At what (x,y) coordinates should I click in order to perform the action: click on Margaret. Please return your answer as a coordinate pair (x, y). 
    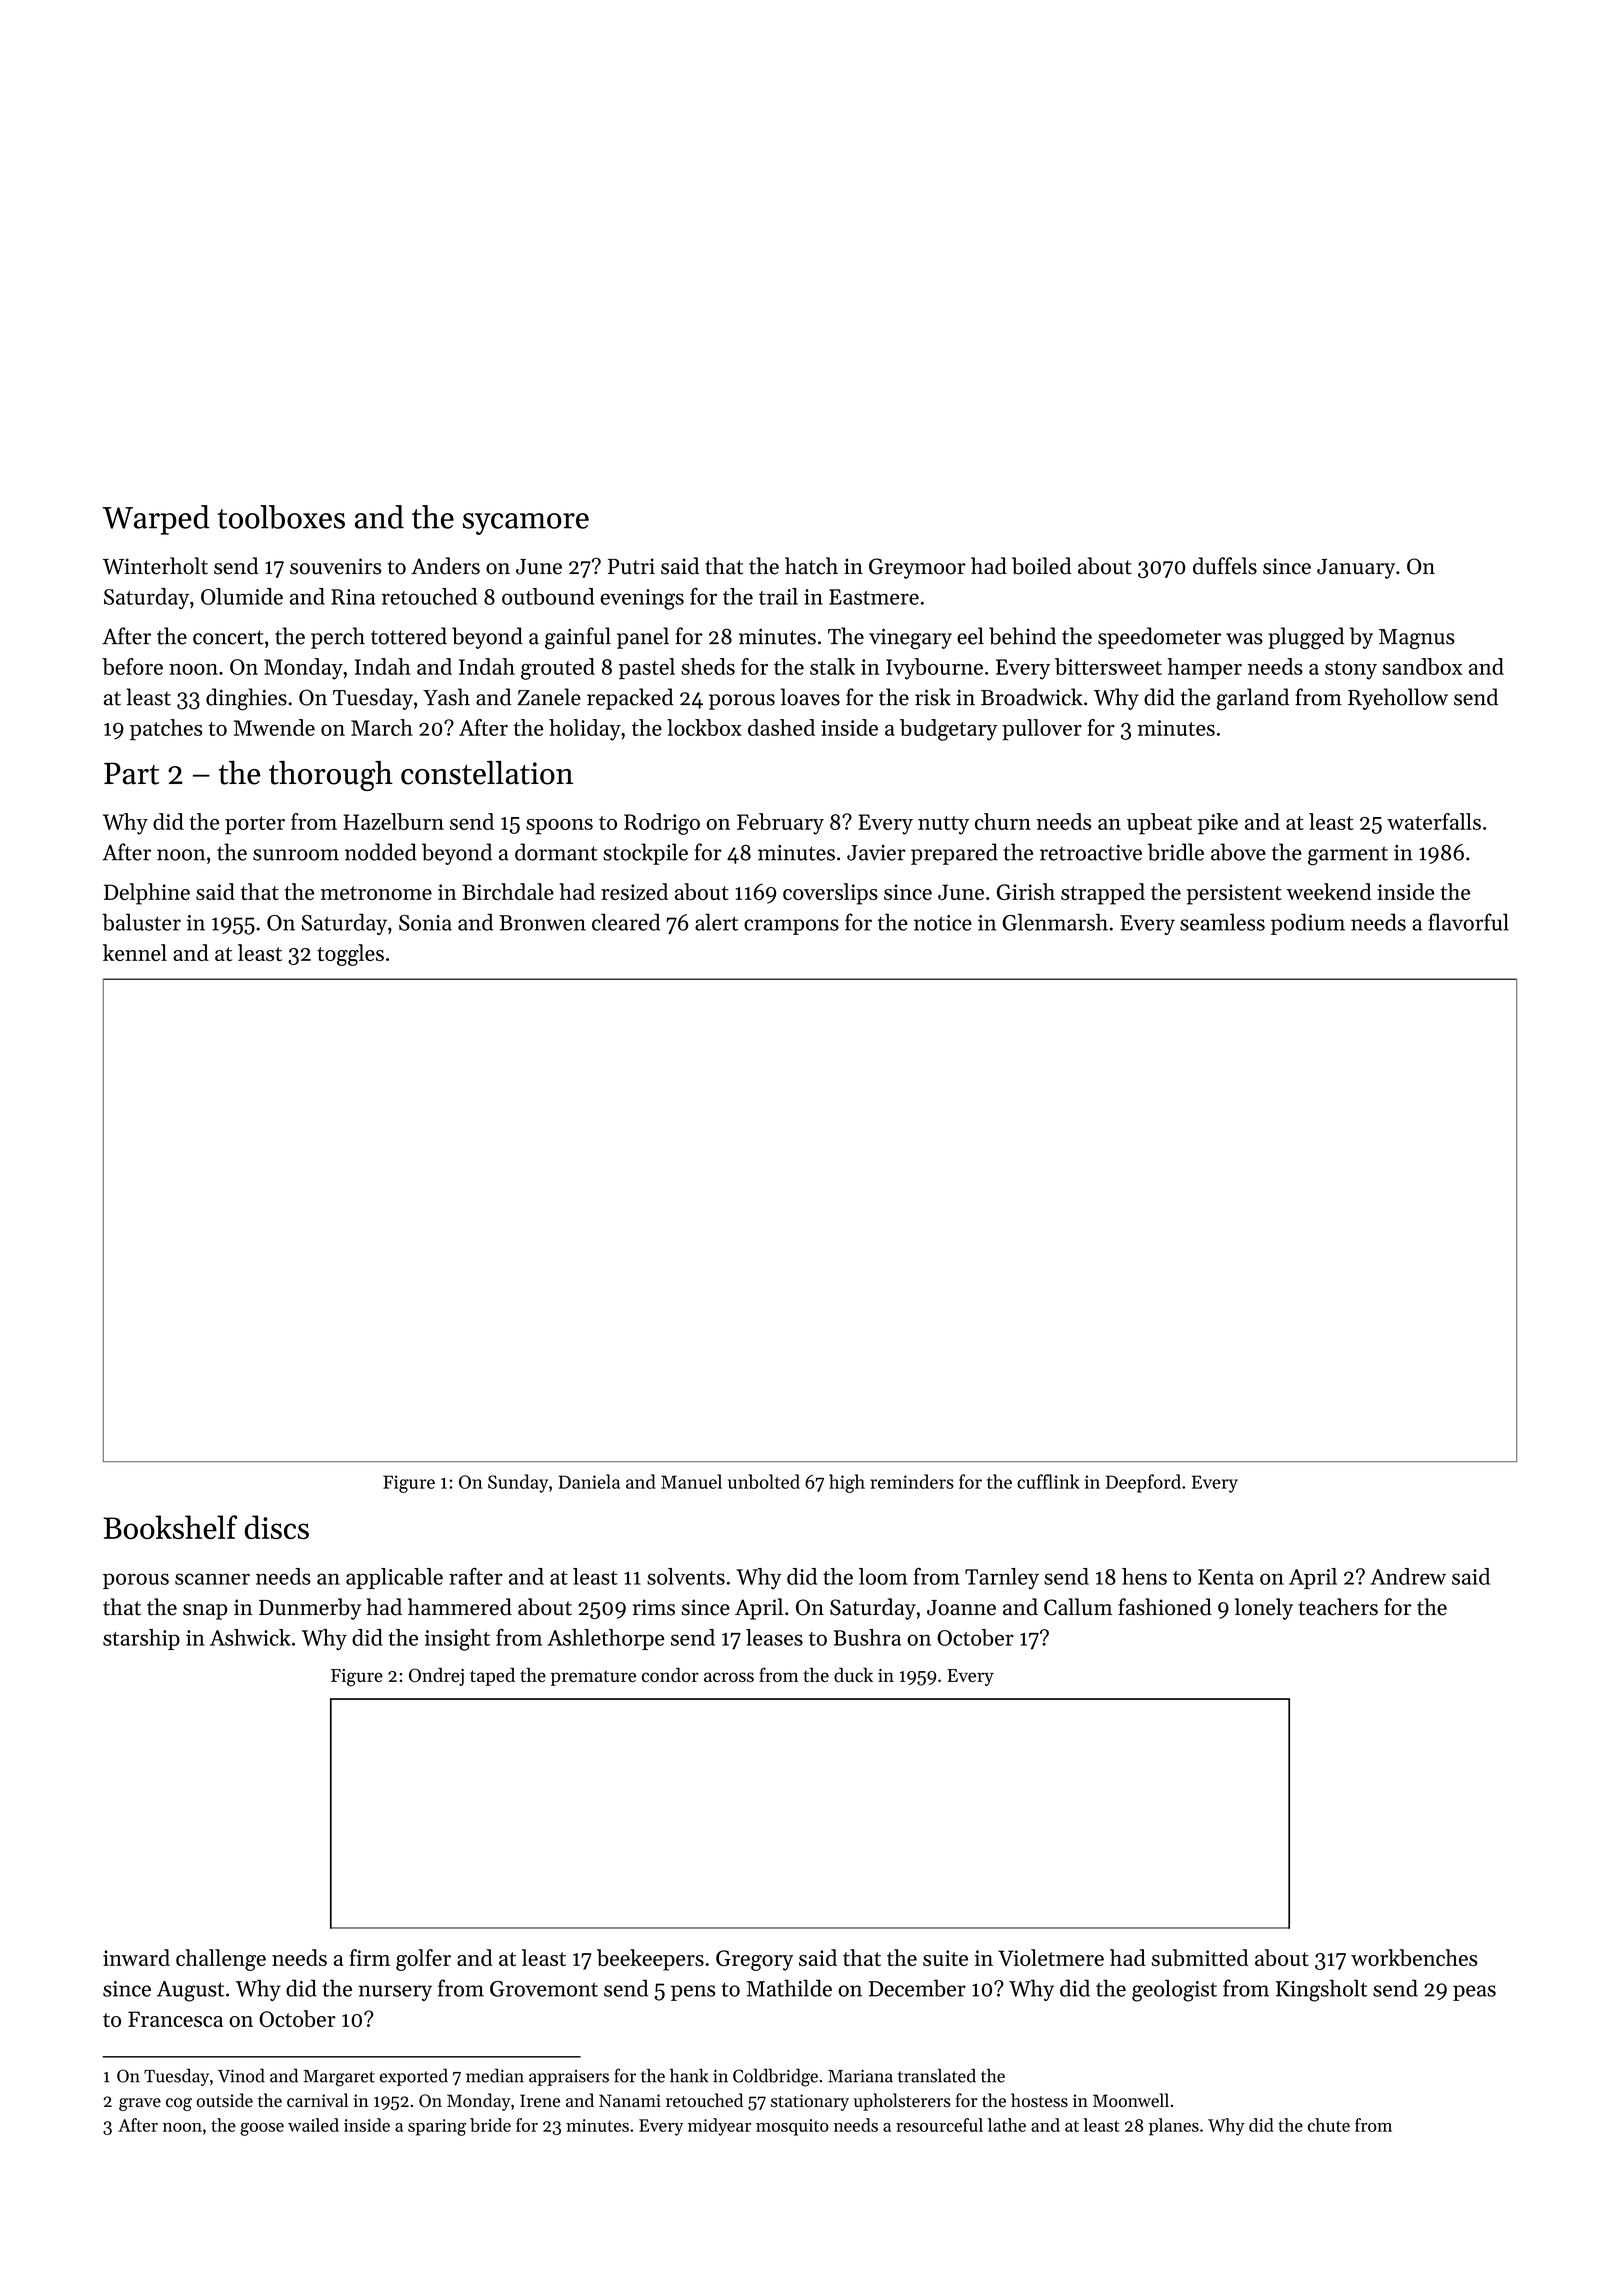
    Looking at the image, I should click on (339, 2078).
